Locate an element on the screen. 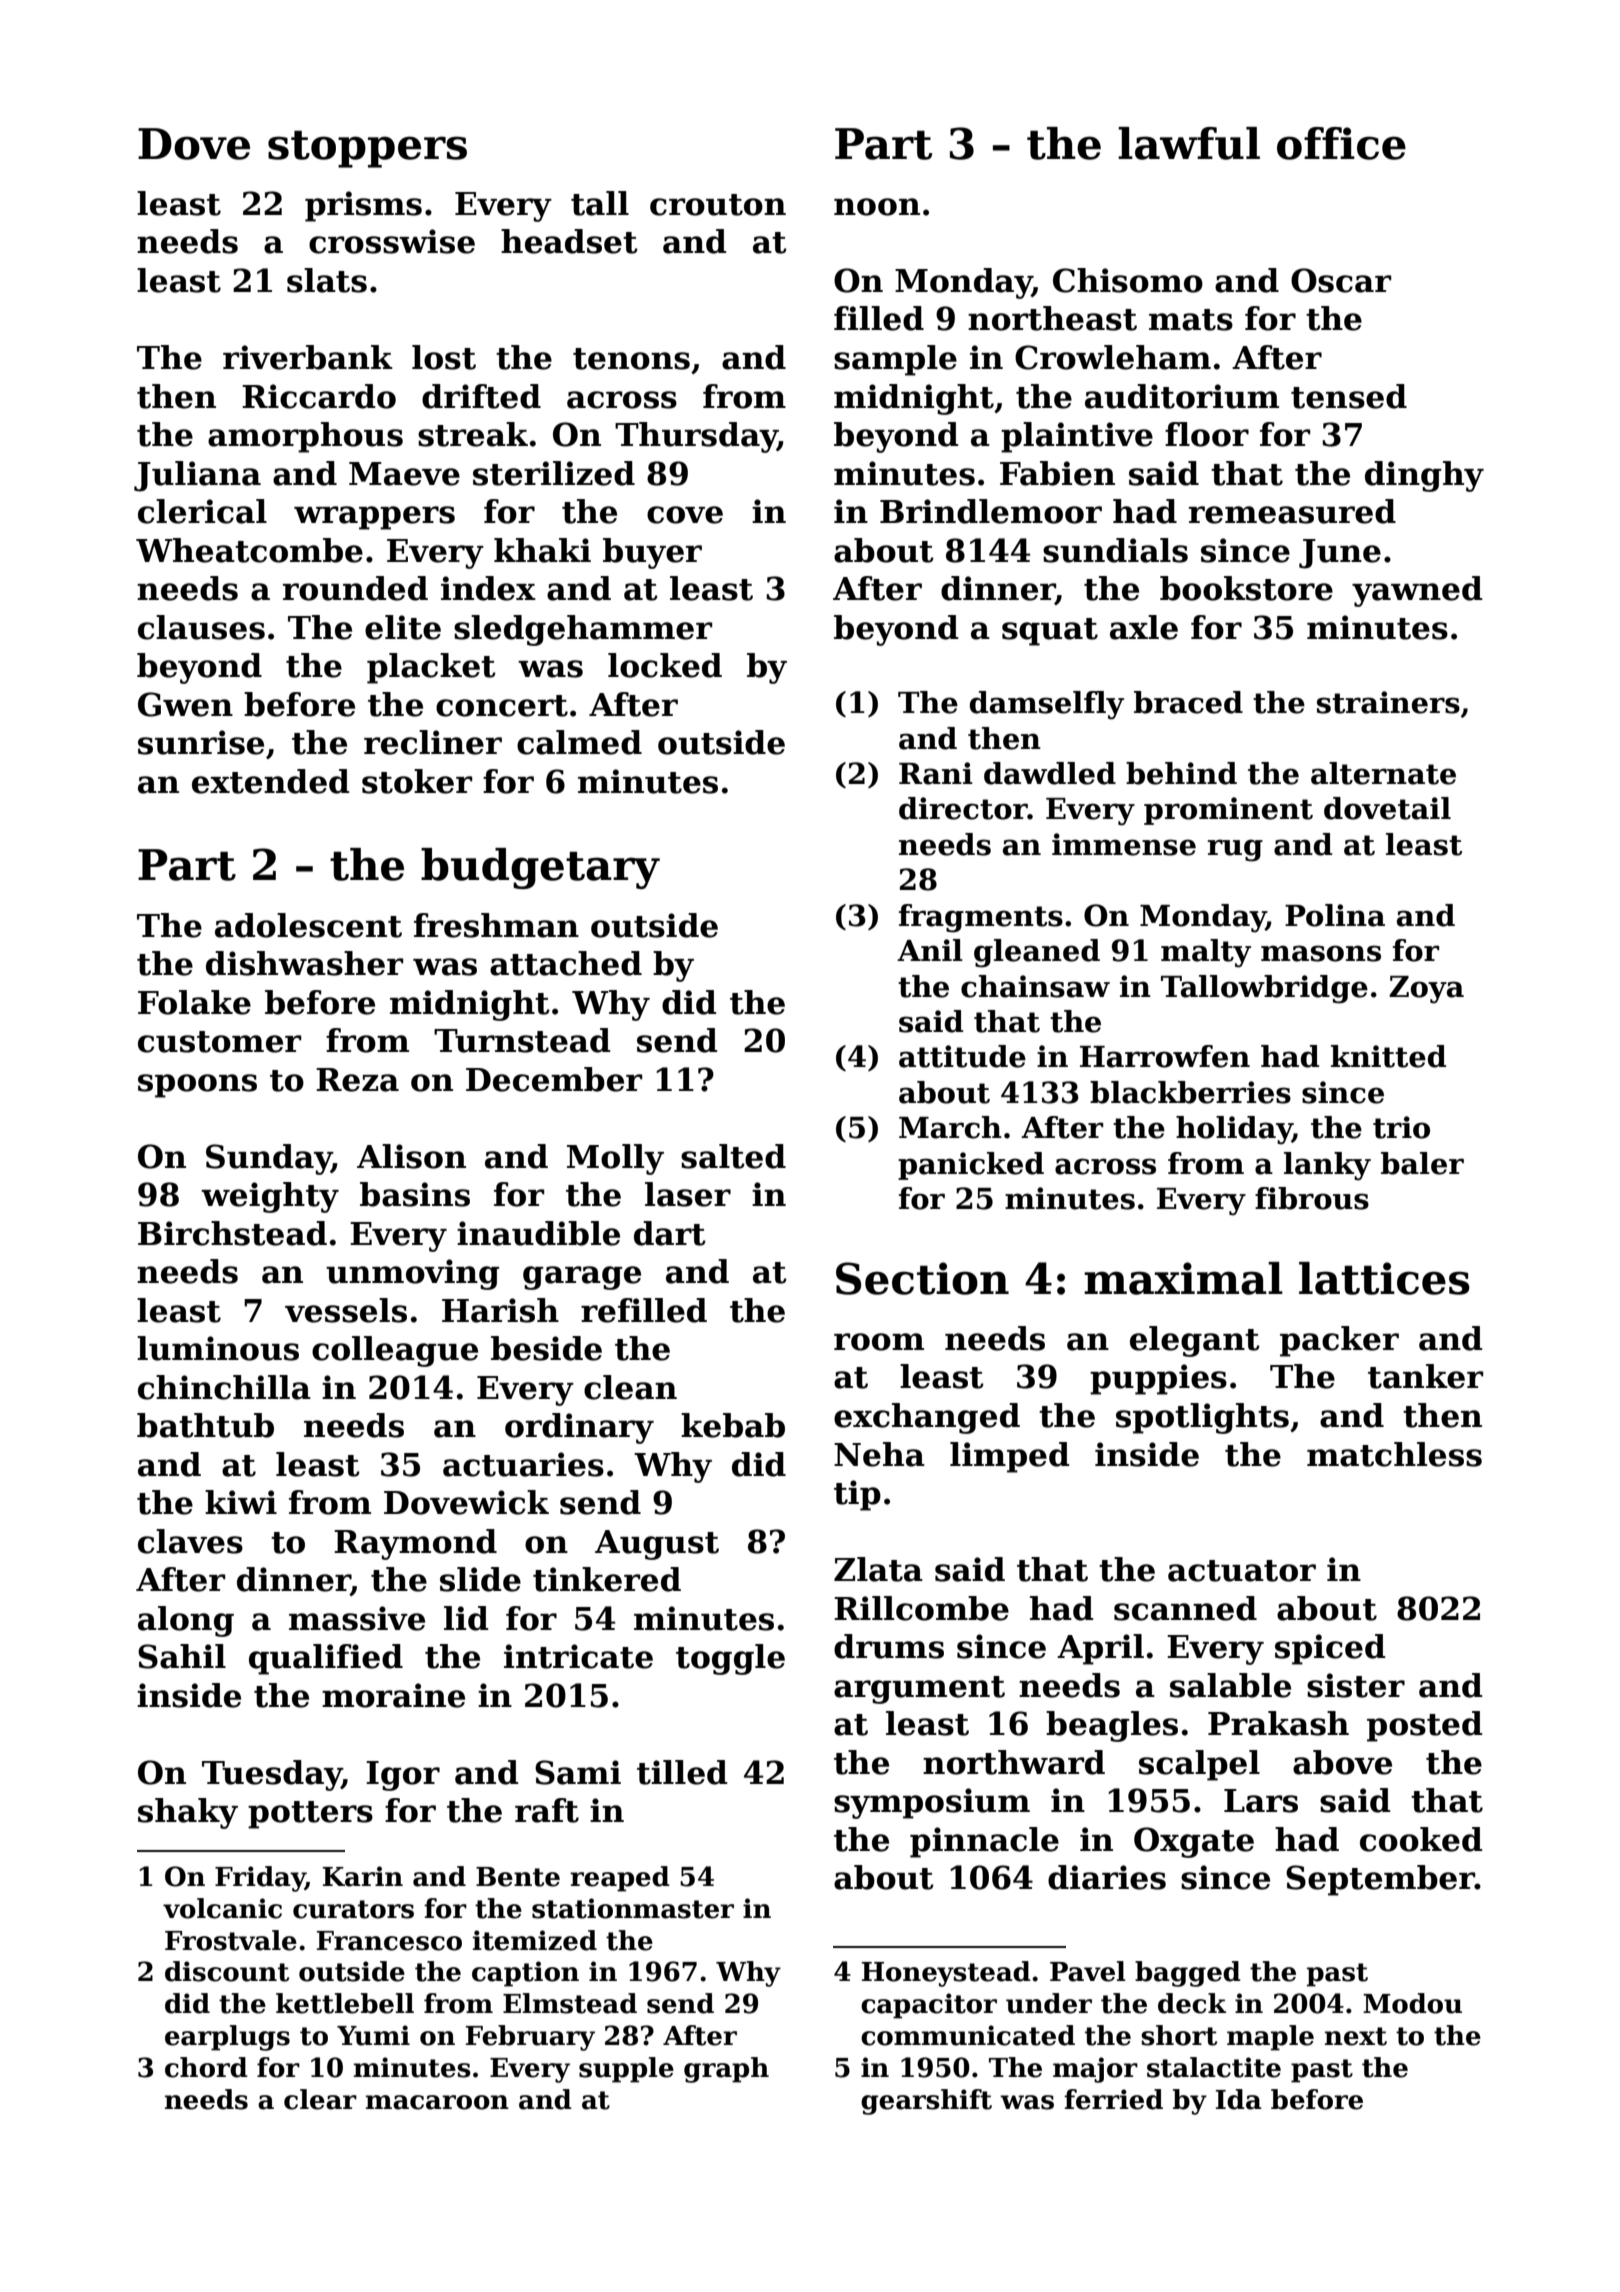 The height and width of the screenshot is (2292, 1620). chord is located at coordinates (206, 2067).
